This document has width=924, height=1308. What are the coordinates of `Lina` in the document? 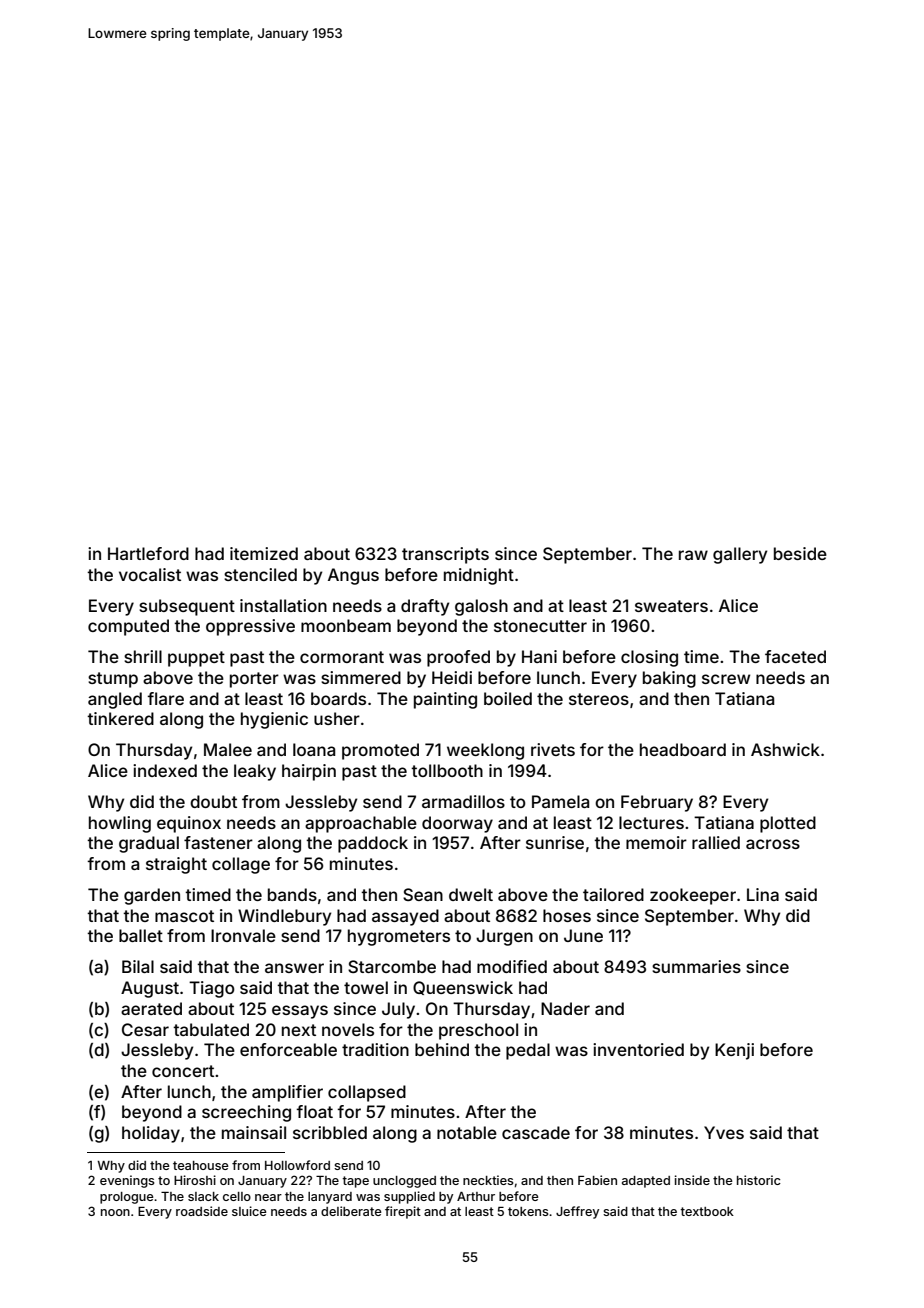 It's located at (763, 894).
